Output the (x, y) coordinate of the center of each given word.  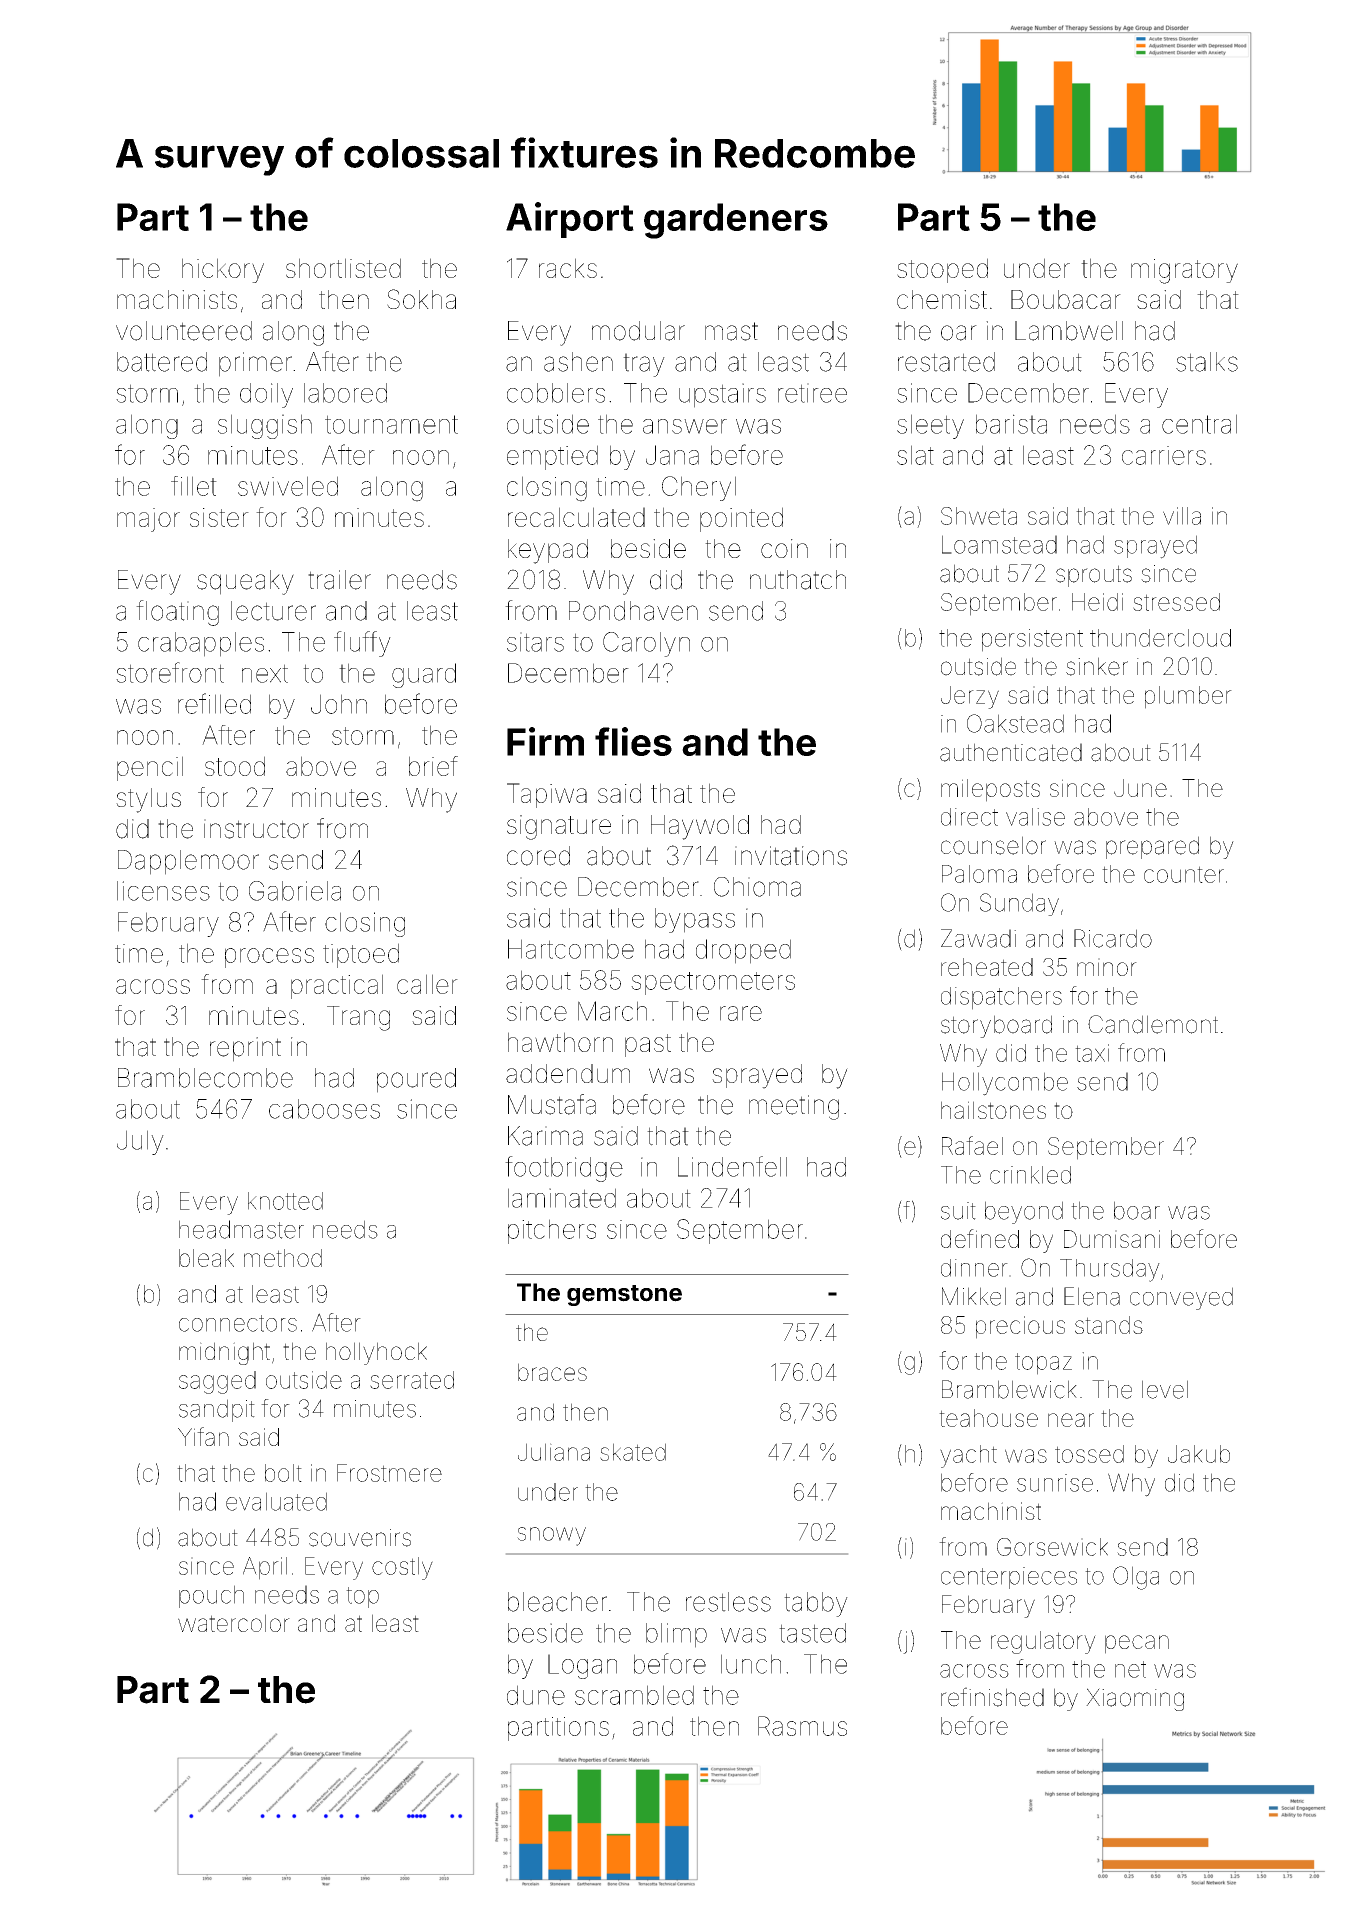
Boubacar (1066, 299)
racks (568, 268)
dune (536, 1695)
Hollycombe (1005, 1084)
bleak (206, 1258)
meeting (794, 1107)
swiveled (288, 486)
